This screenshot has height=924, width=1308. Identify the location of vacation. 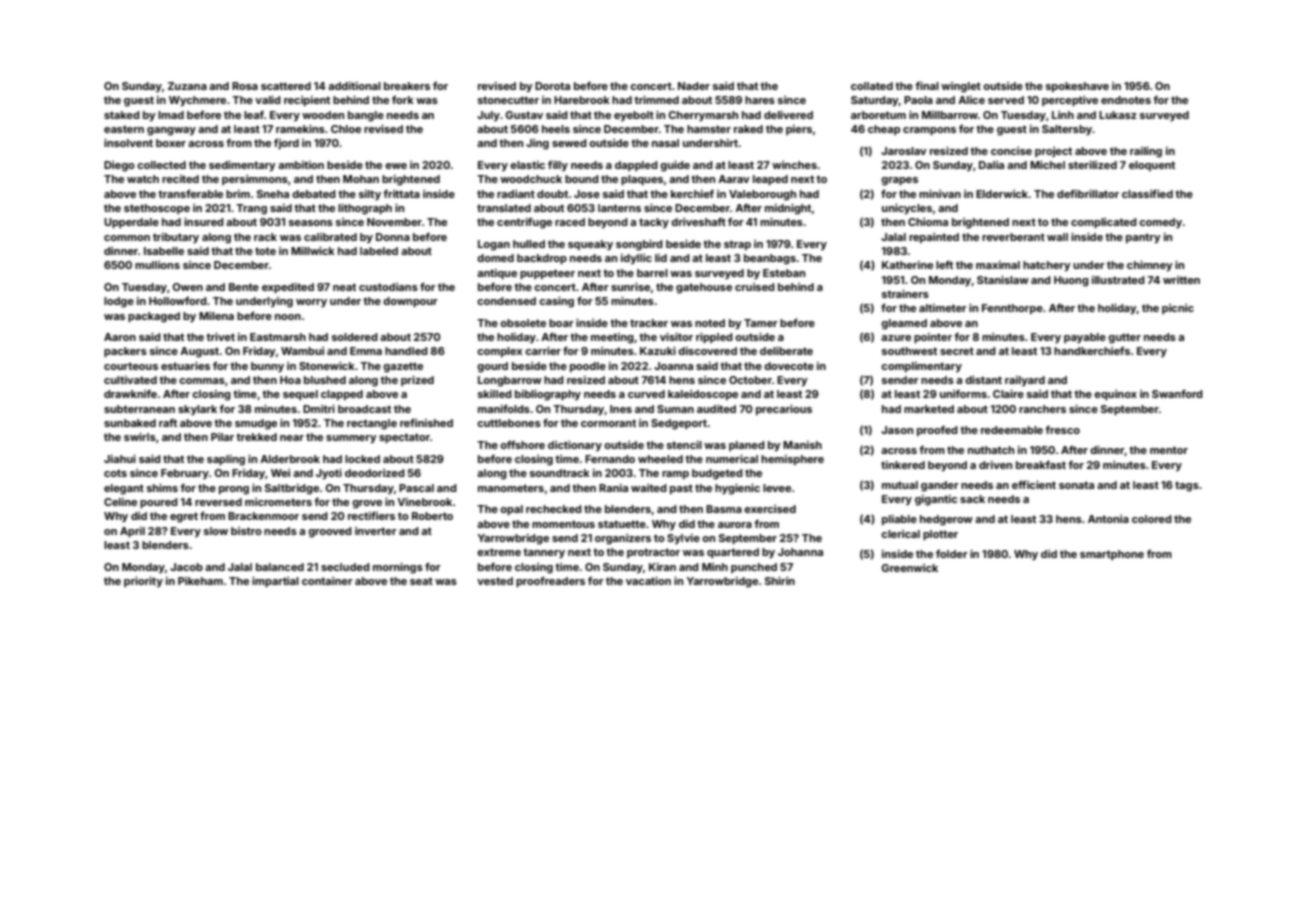
(648, 580).
